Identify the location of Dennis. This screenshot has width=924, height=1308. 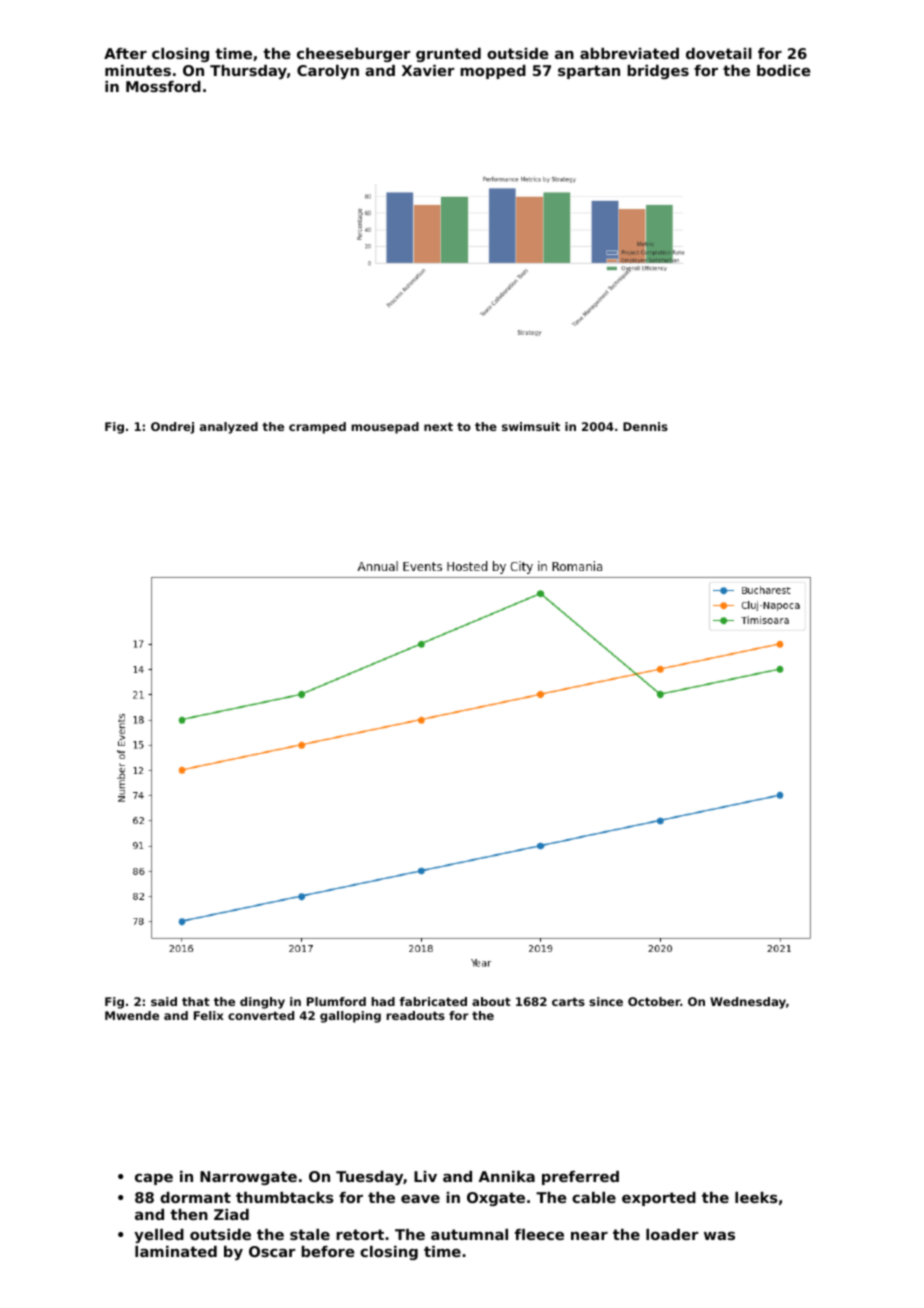
(645, 426).
